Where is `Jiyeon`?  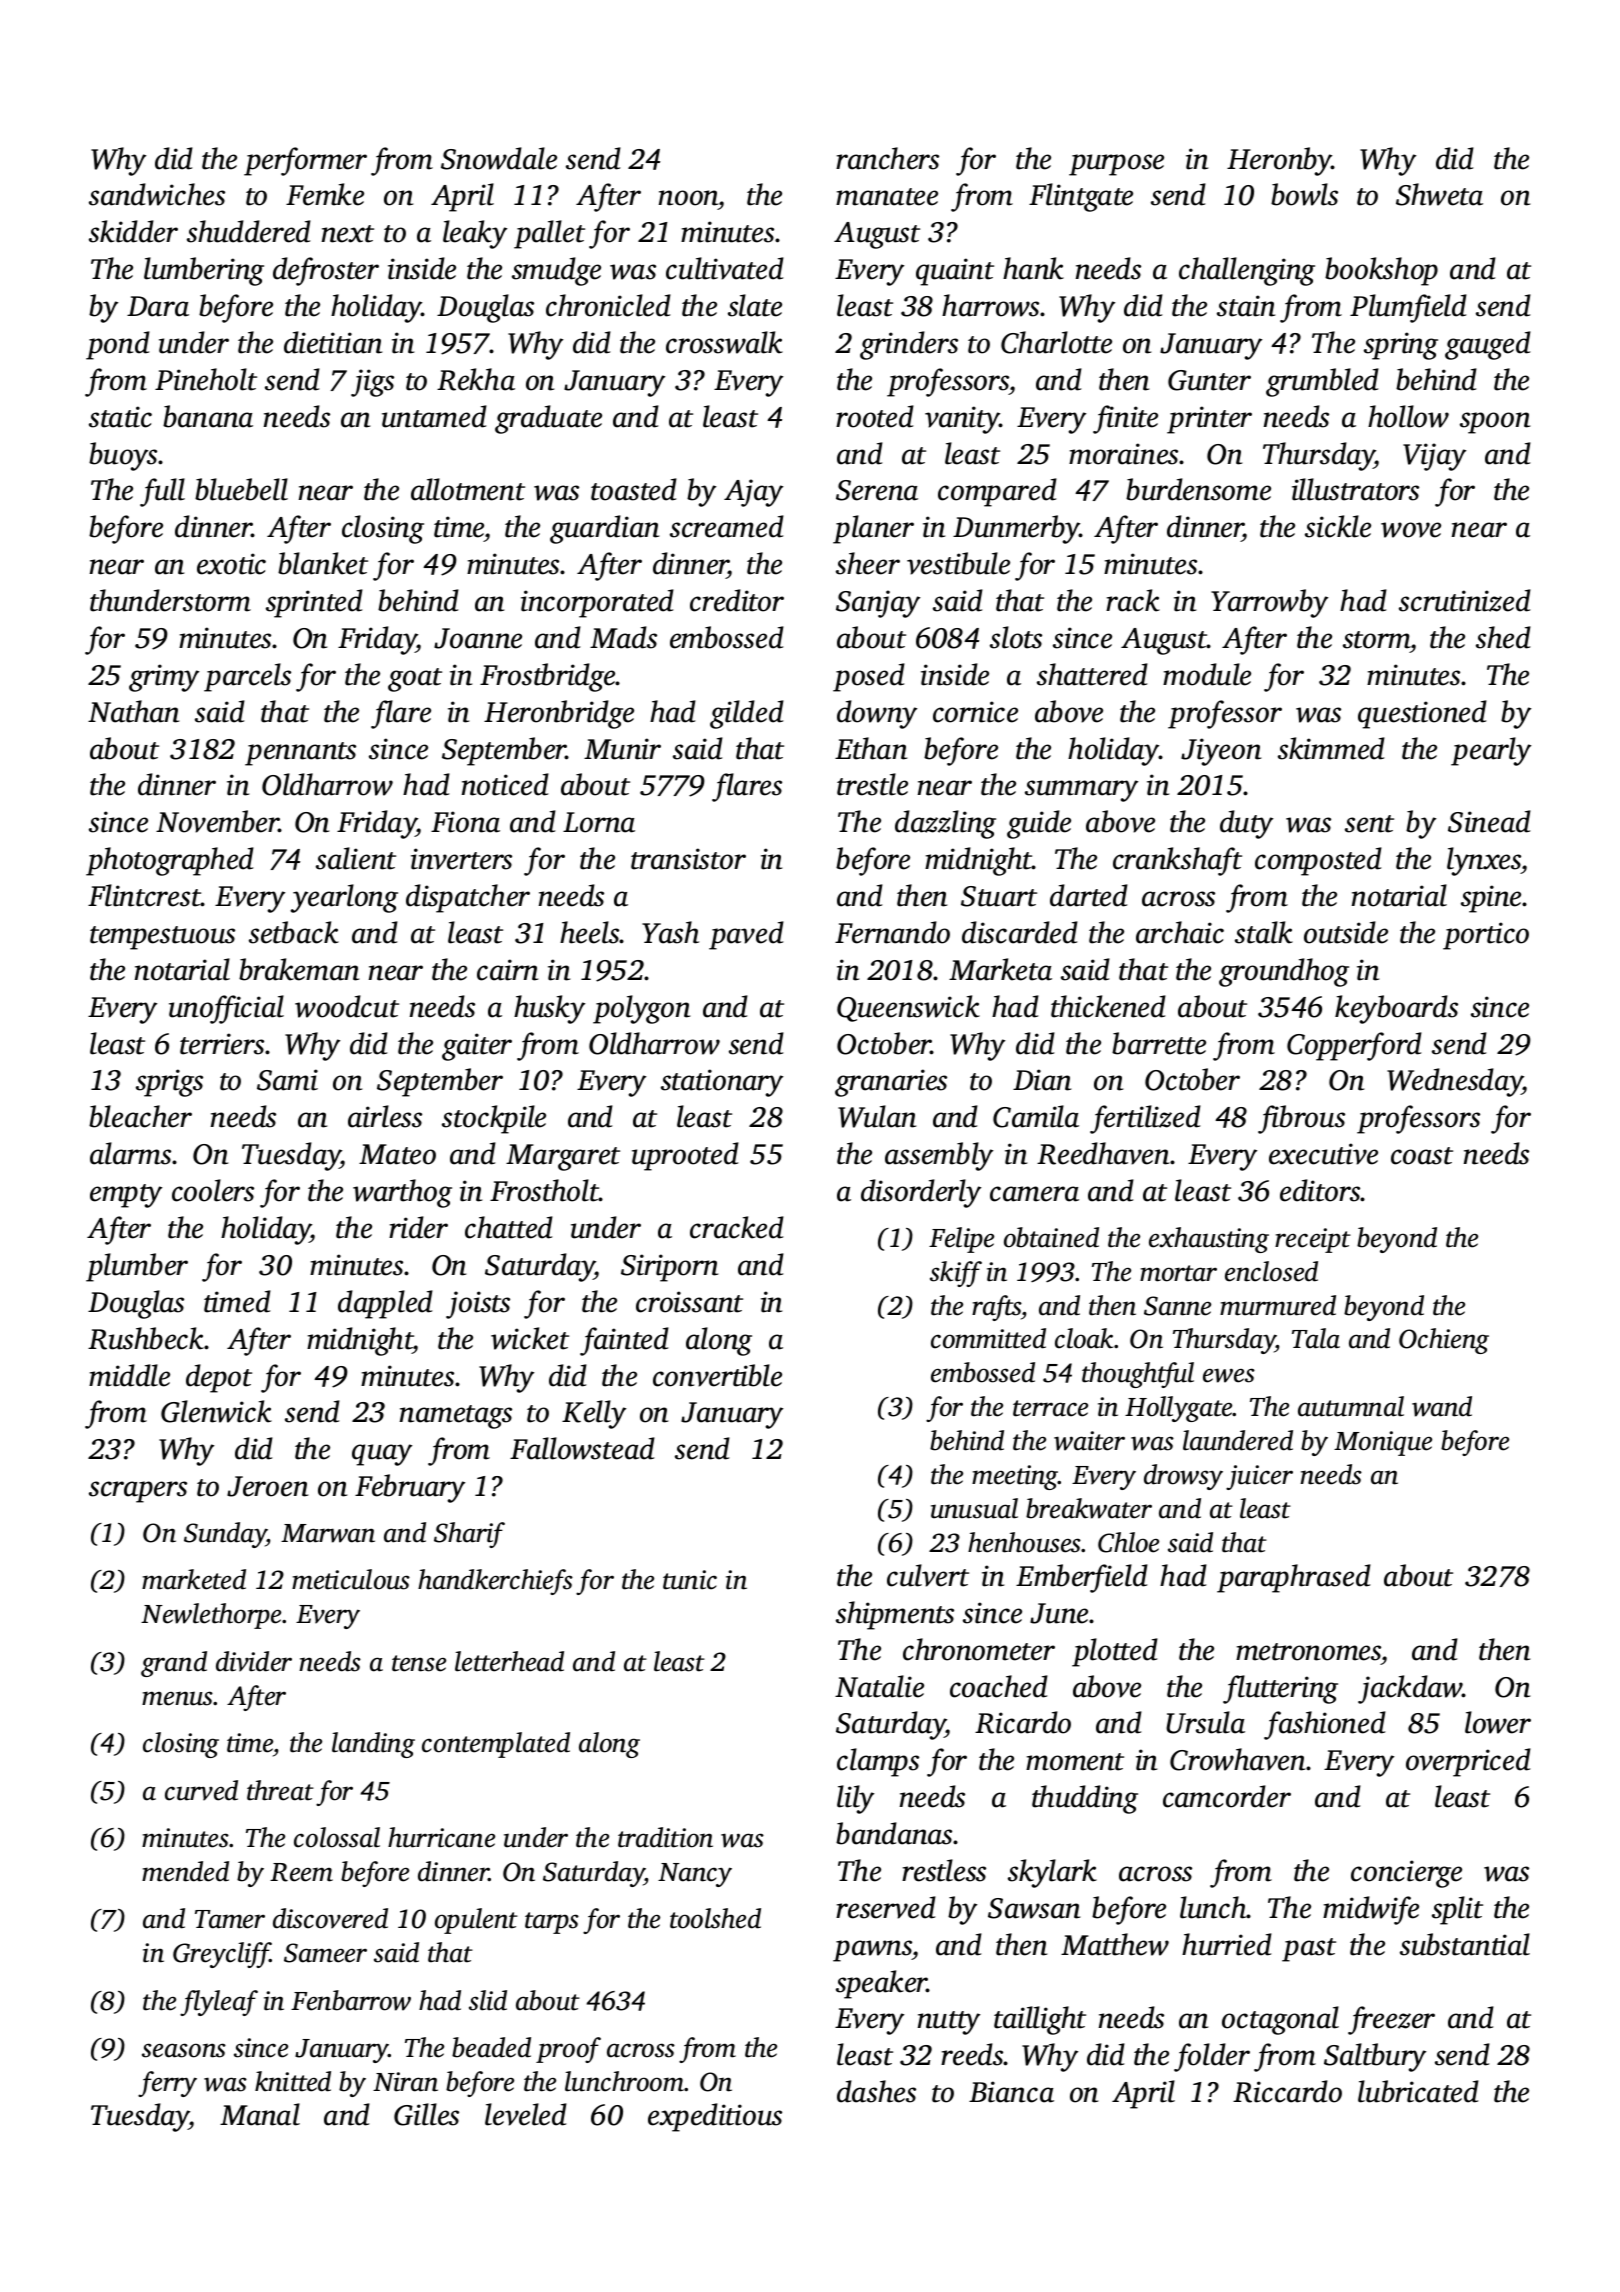 Jiyeon is located at coordinates (1221, 752).
